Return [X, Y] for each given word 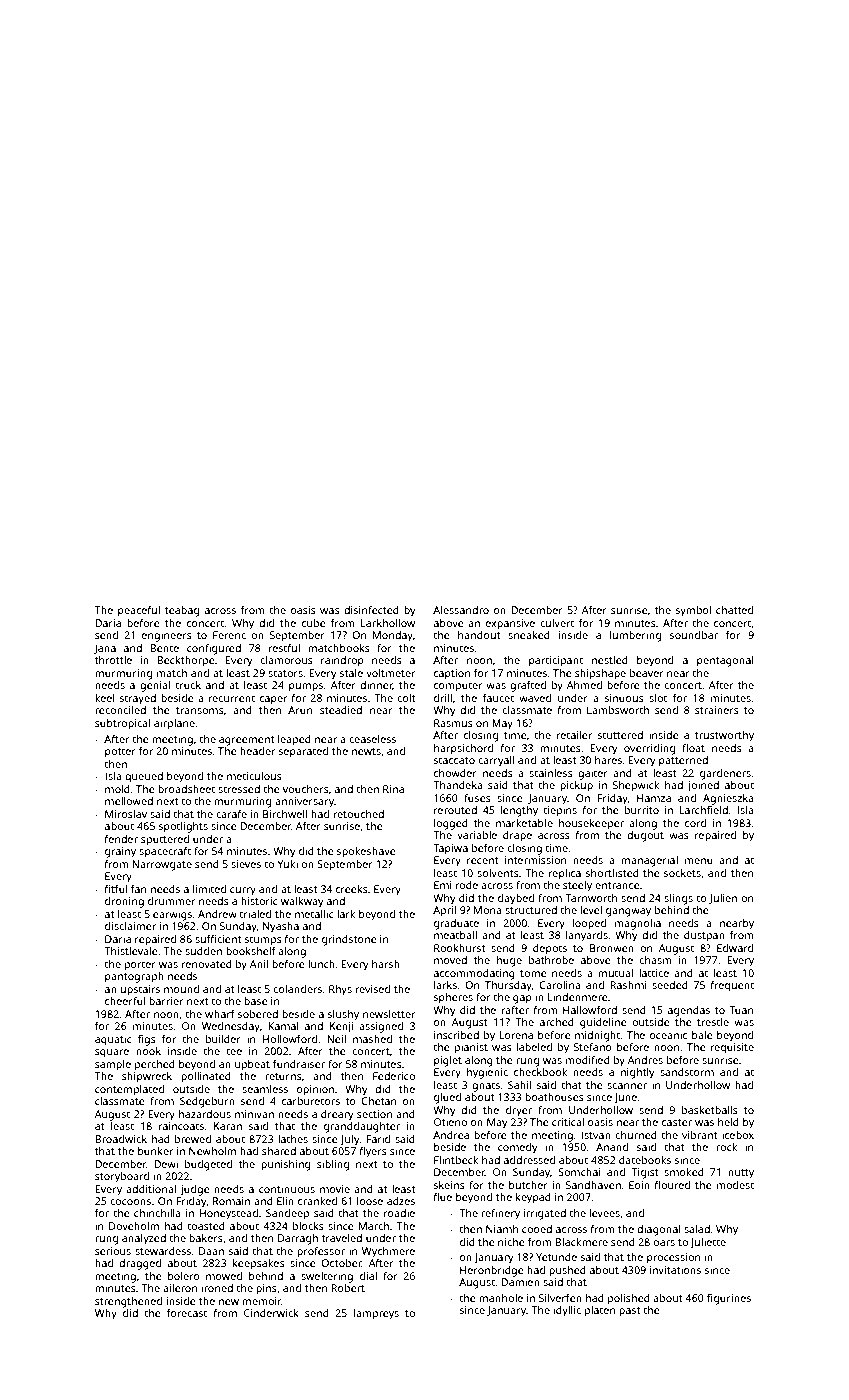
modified [588, 1060]
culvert [557, 623]
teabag [182, 611]
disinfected [371, 610]
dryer [519, 1111]
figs [147, 1040]
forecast [187, 1313]
